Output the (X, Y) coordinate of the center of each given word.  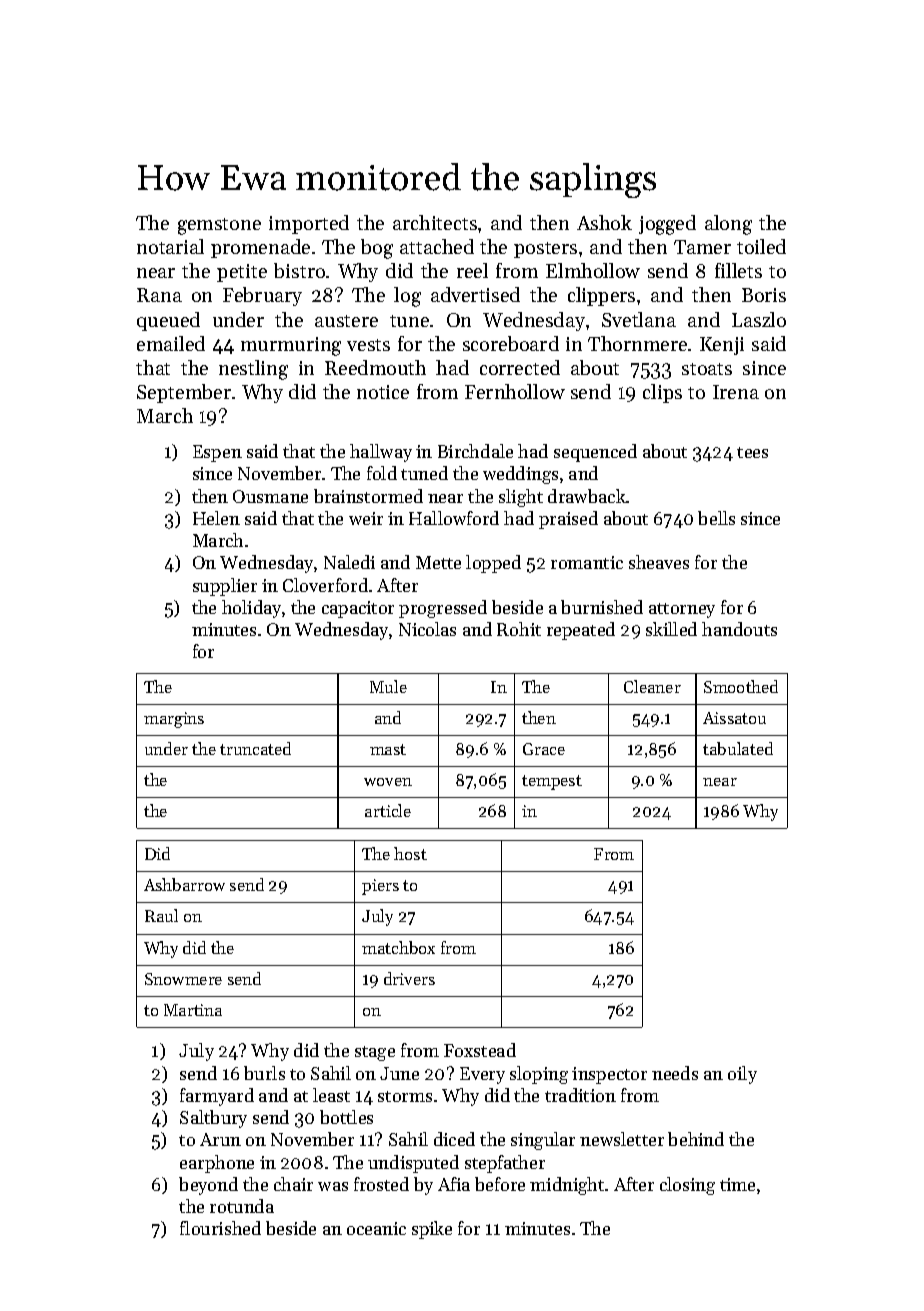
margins (174, 720)
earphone (217, 1164)
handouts (739, 629)
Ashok (604, 222)
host (410, 853)
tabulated (738, 748)
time (737, 1184)
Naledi (349, 562)
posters (545, 250)
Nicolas (427, 629)
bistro (299, 270)
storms (405, 1096)
